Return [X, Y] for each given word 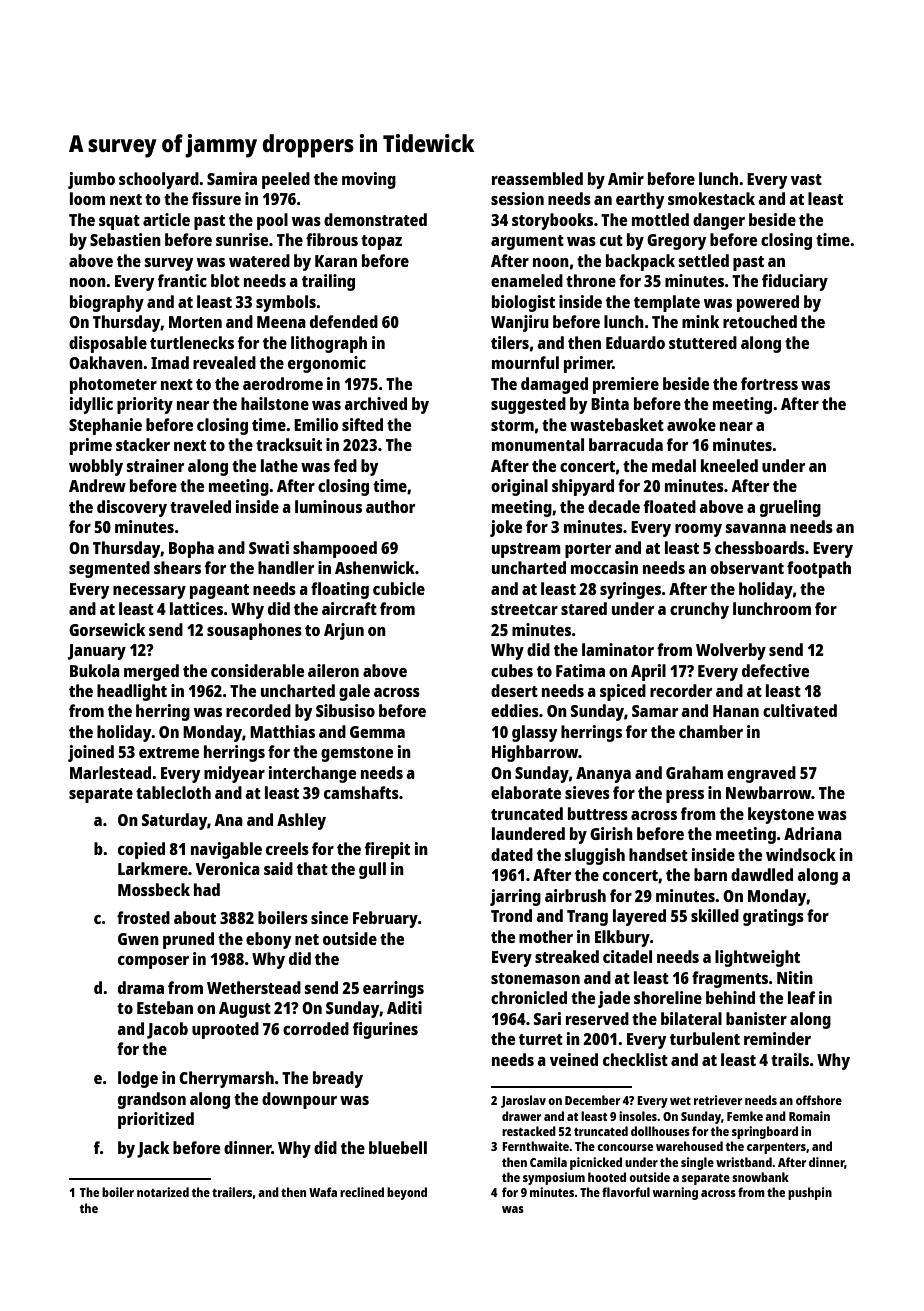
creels [287, 848]
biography [107, 303]
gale [354, 692]
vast [806, 179]
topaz [381, 242]
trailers [232, 1192]
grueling [790, 508]
